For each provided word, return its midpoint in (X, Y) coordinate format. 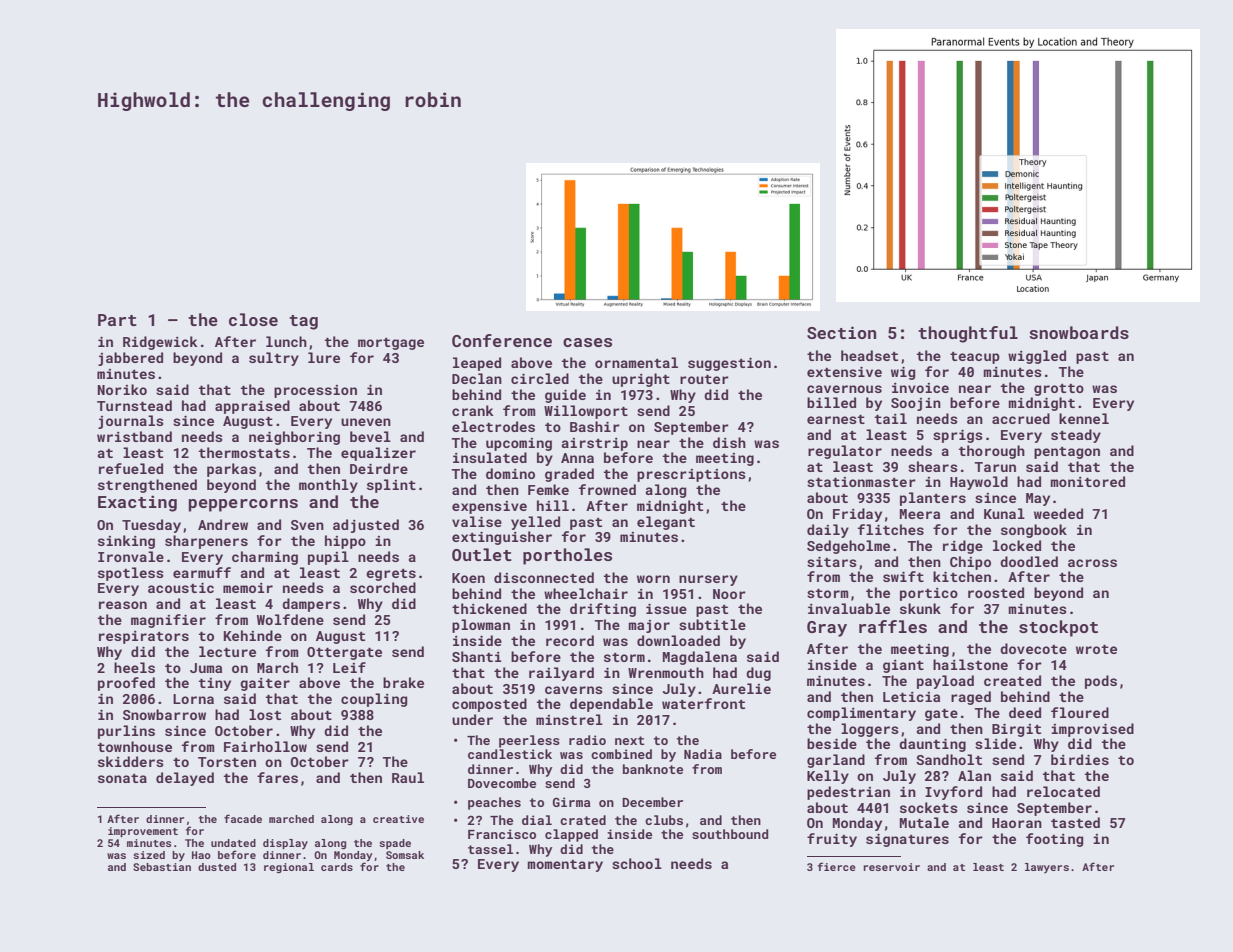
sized (149, 855)
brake (403, 682)
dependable (611, 705)
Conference (502, 340)
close (253, 319)
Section (841, 332)
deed (1025, 712)
